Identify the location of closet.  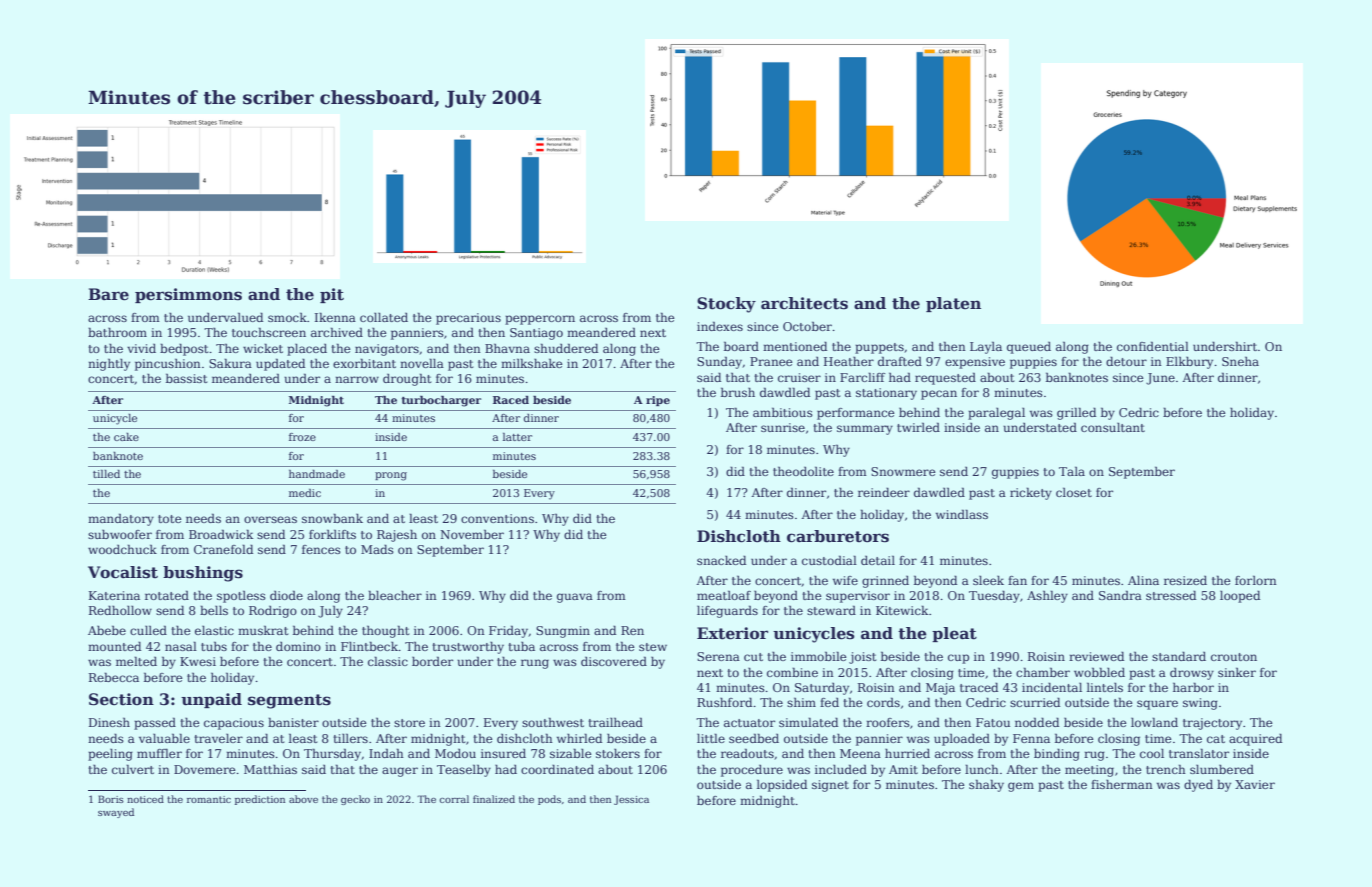
(1074, 492).
